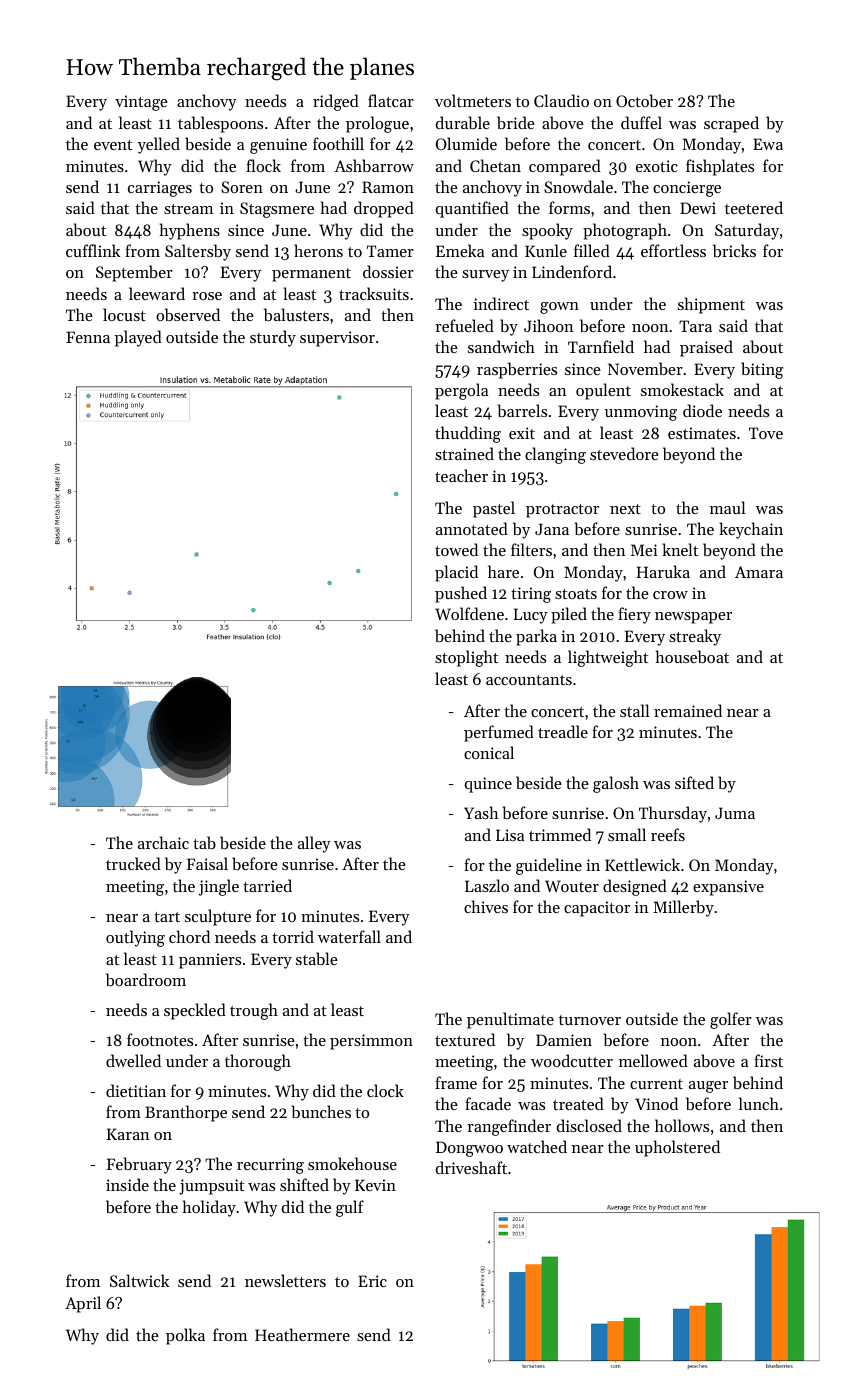 The width and height of the screenshot is (849, 1400). What do you see at coordinates (677, 1148) in the screenshot?
I see `upholstered` at bounding box center [677, 1148].
